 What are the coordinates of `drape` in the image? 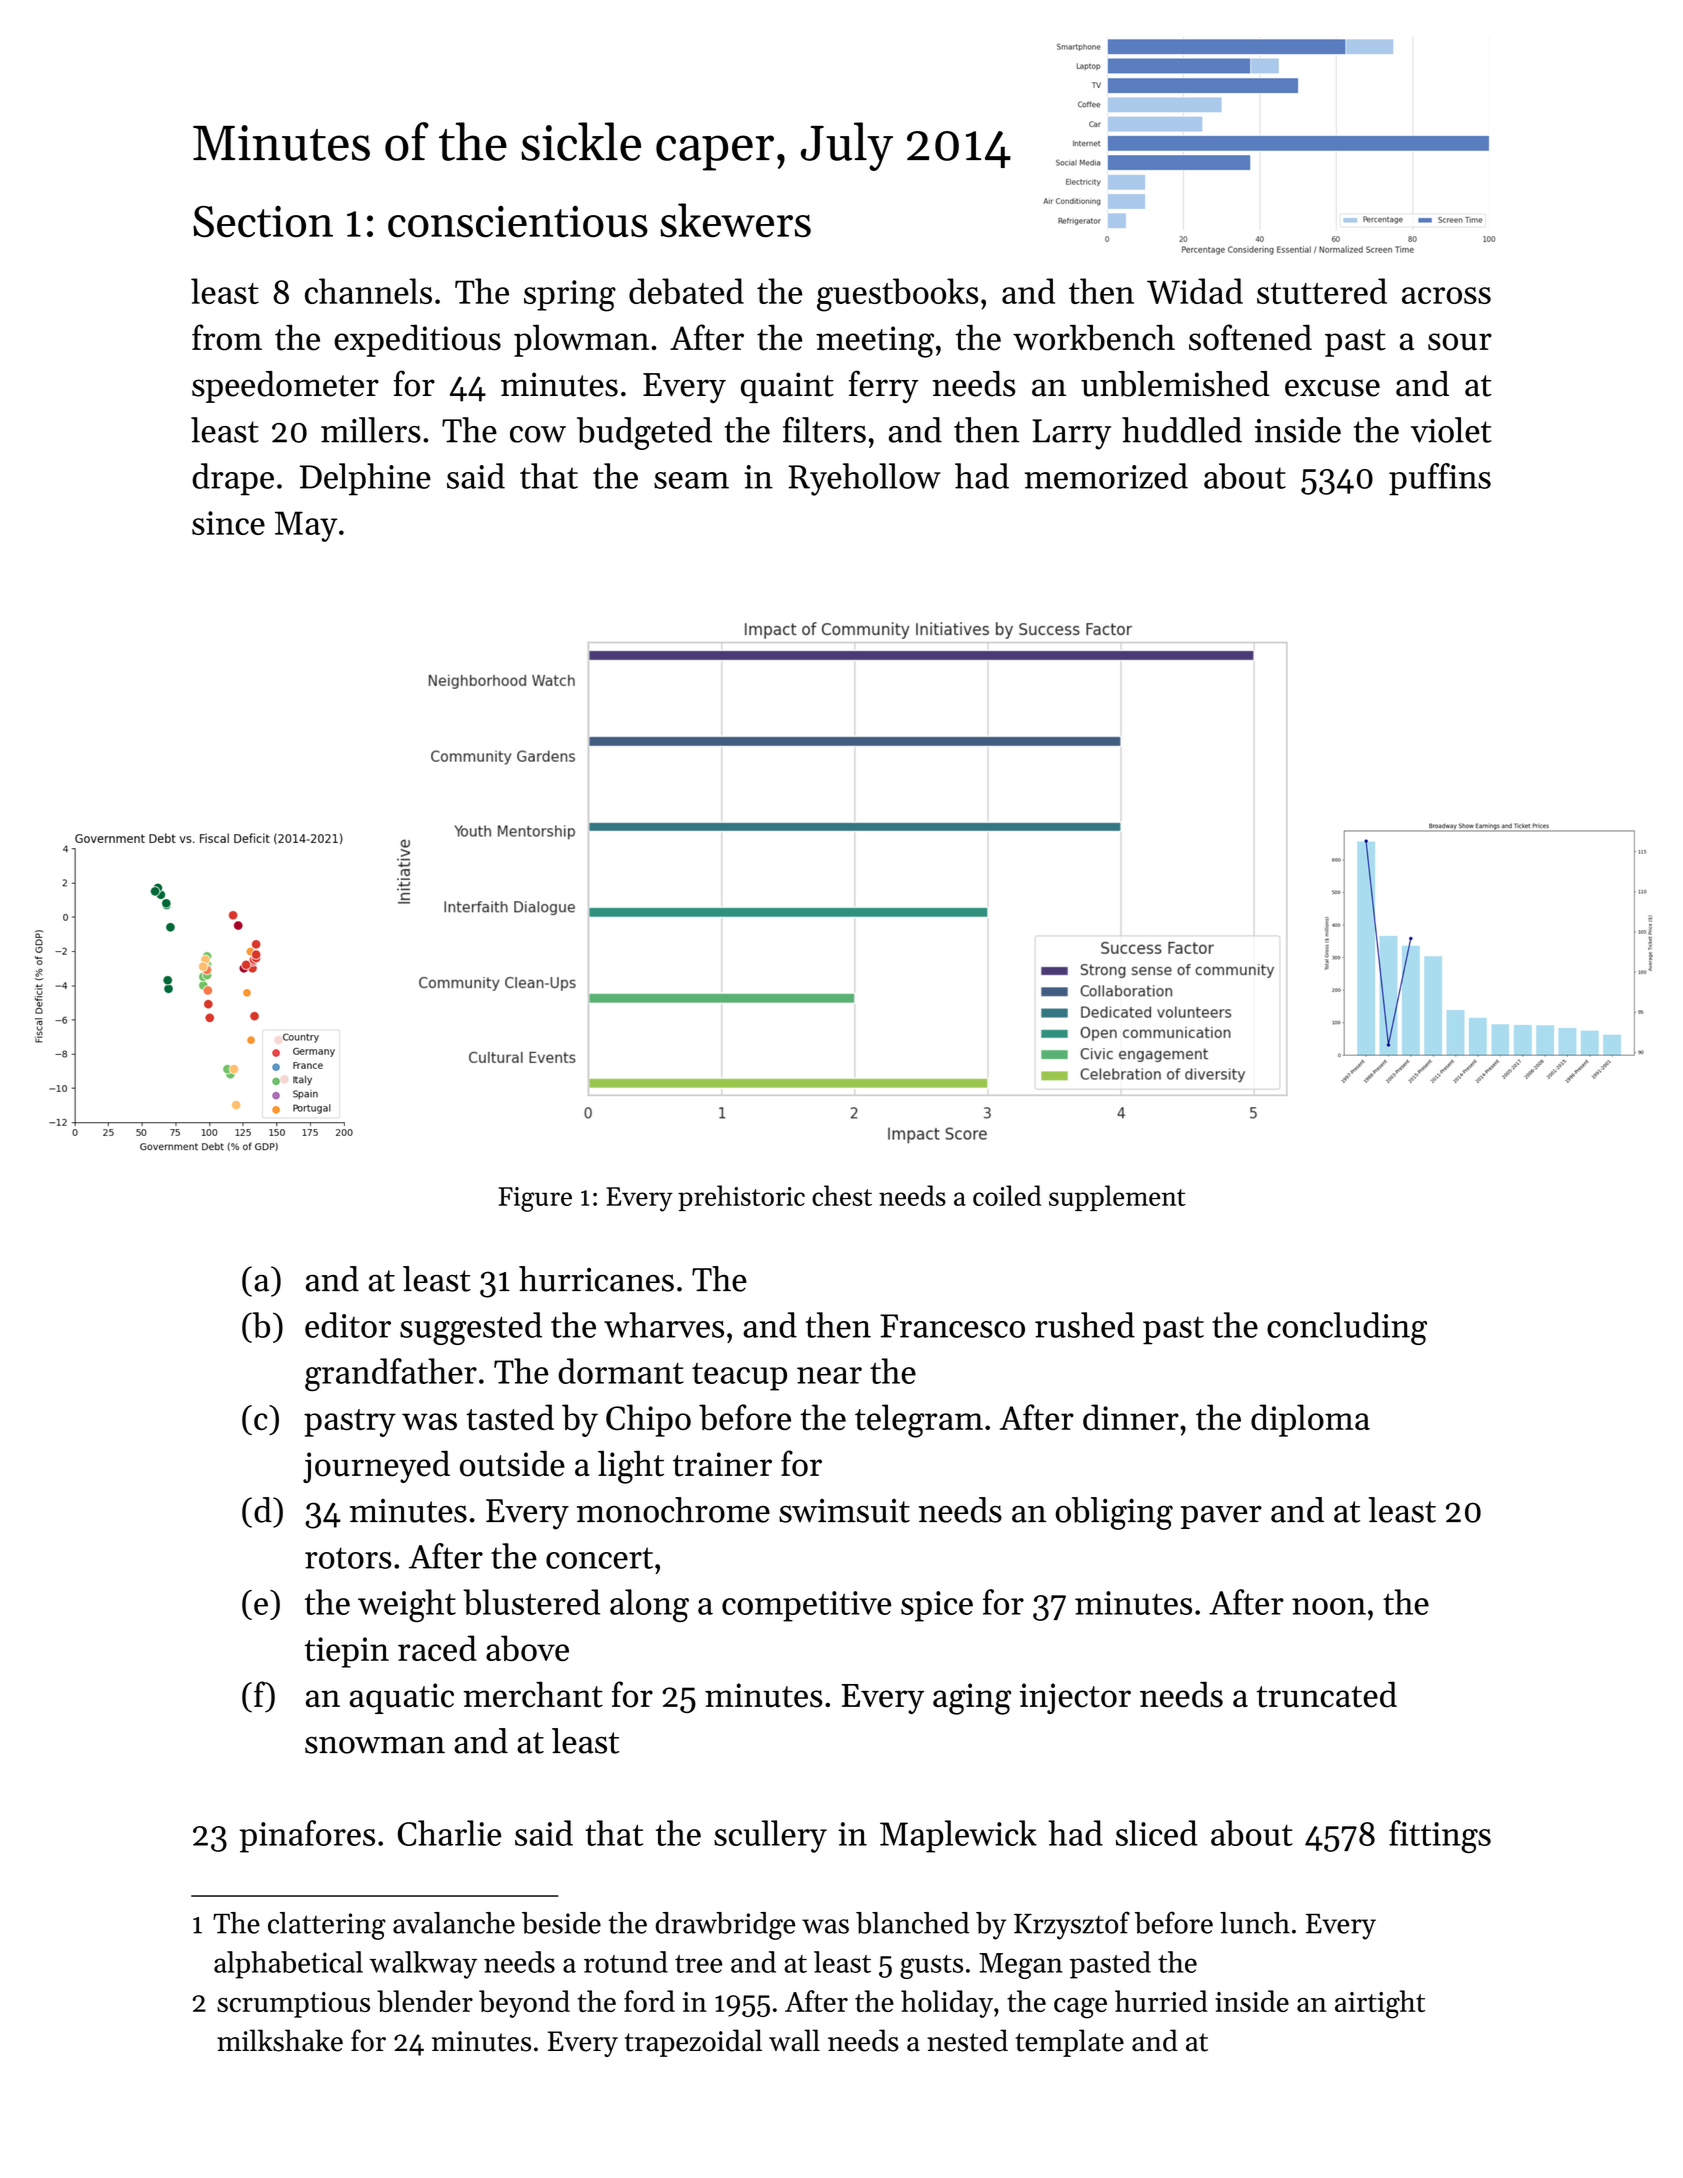 It's located at (233, 479).
